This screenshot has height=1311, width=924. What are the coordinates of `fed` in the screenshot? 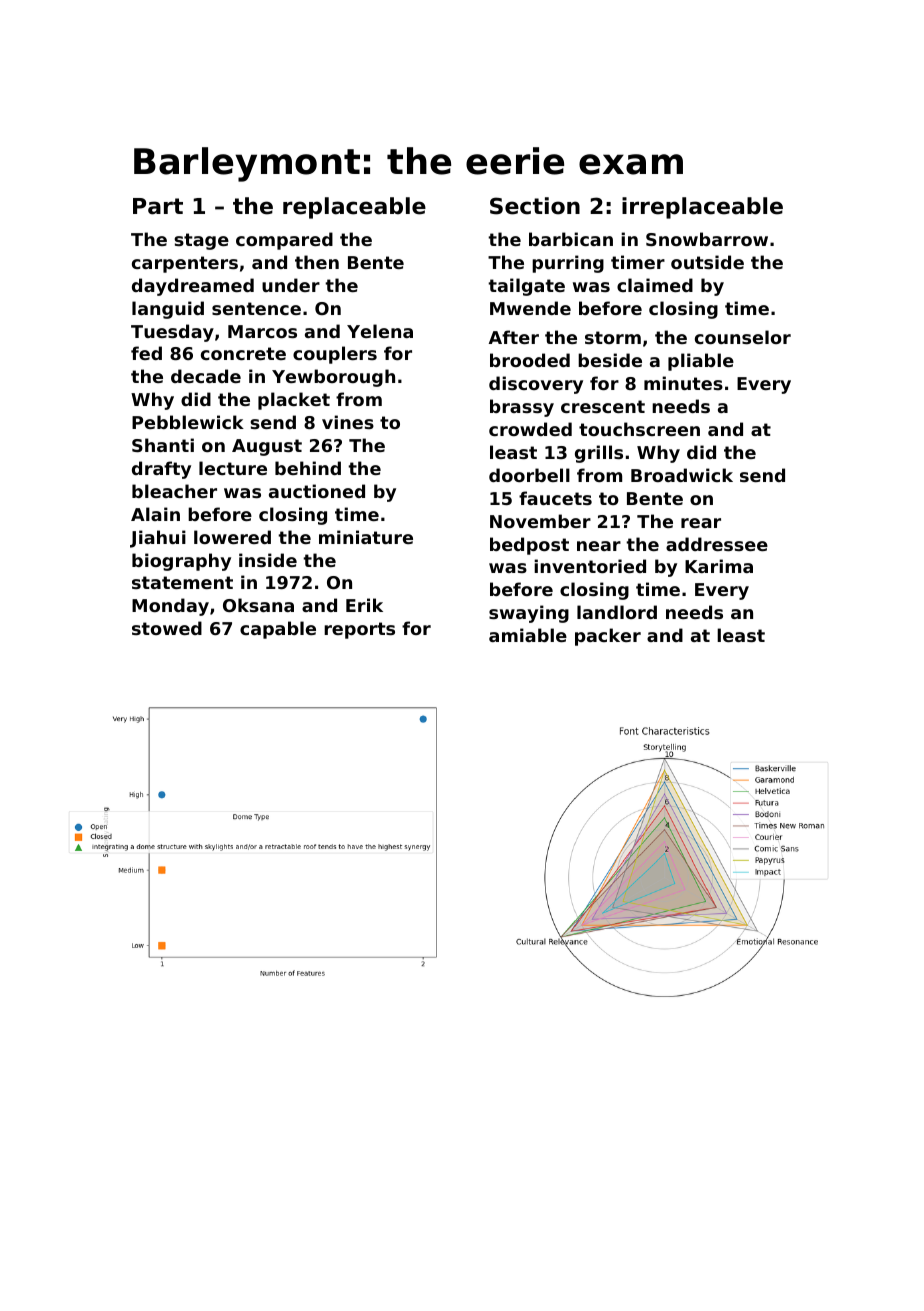 It's located at (146, 353).
